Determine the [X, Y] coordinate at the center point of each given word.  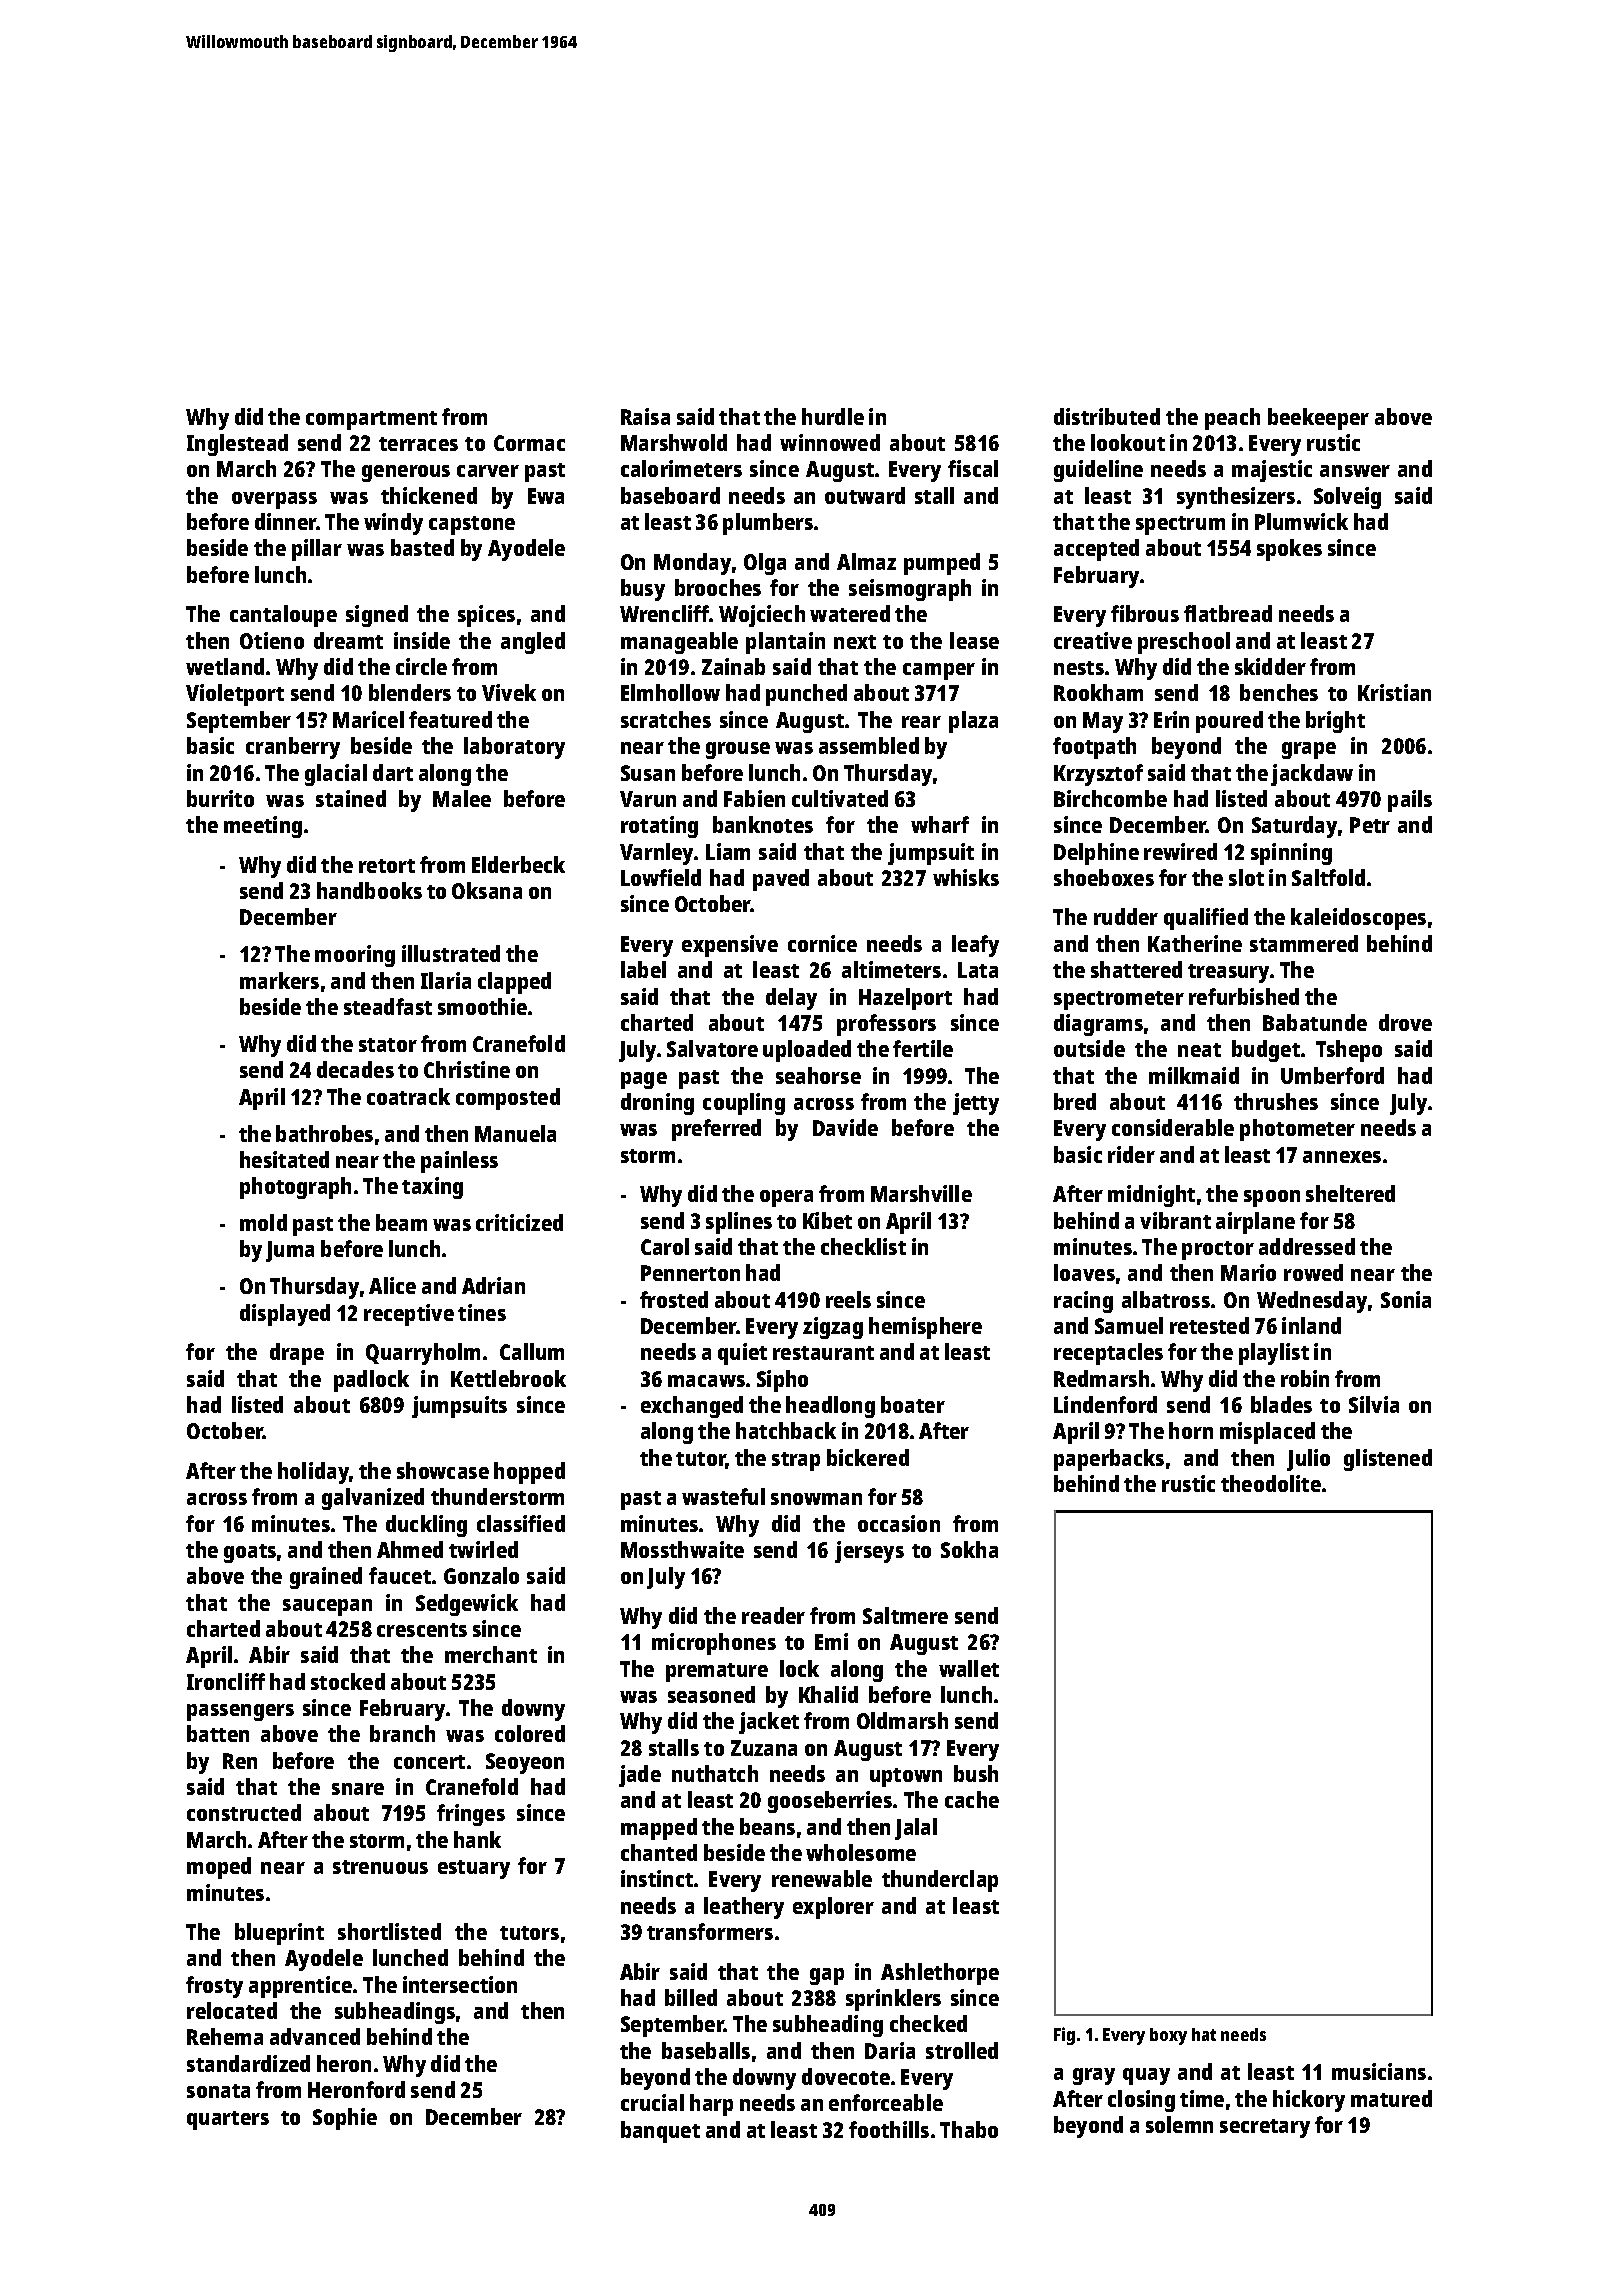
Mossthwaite [682, 1549]
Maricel [368, 719]
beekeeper [1318, 419]
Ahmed [410, 1549]
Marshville [921, 1193]
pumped [942, 564]
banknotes [763, 824]
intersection [460, 1984]
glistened [1388, 1460]
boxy [1168, 2036]
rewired [1180, 851]
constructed [244, 1812]
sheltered [1350, 1193]
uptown [906, 1777]
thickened [429, 495]
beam [401, 1222]
